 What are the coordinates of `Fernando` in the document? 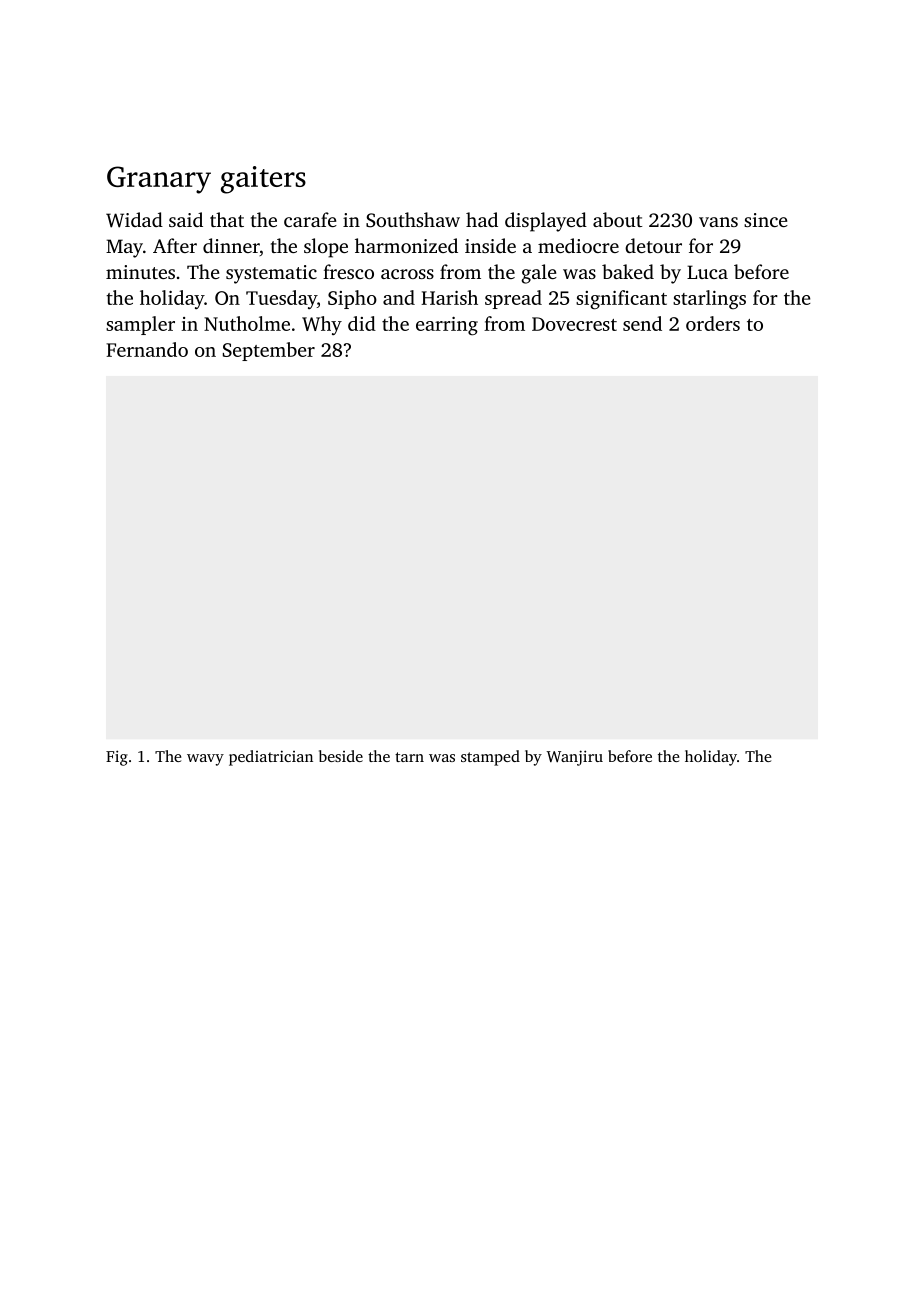 It's located at (147, 349).
